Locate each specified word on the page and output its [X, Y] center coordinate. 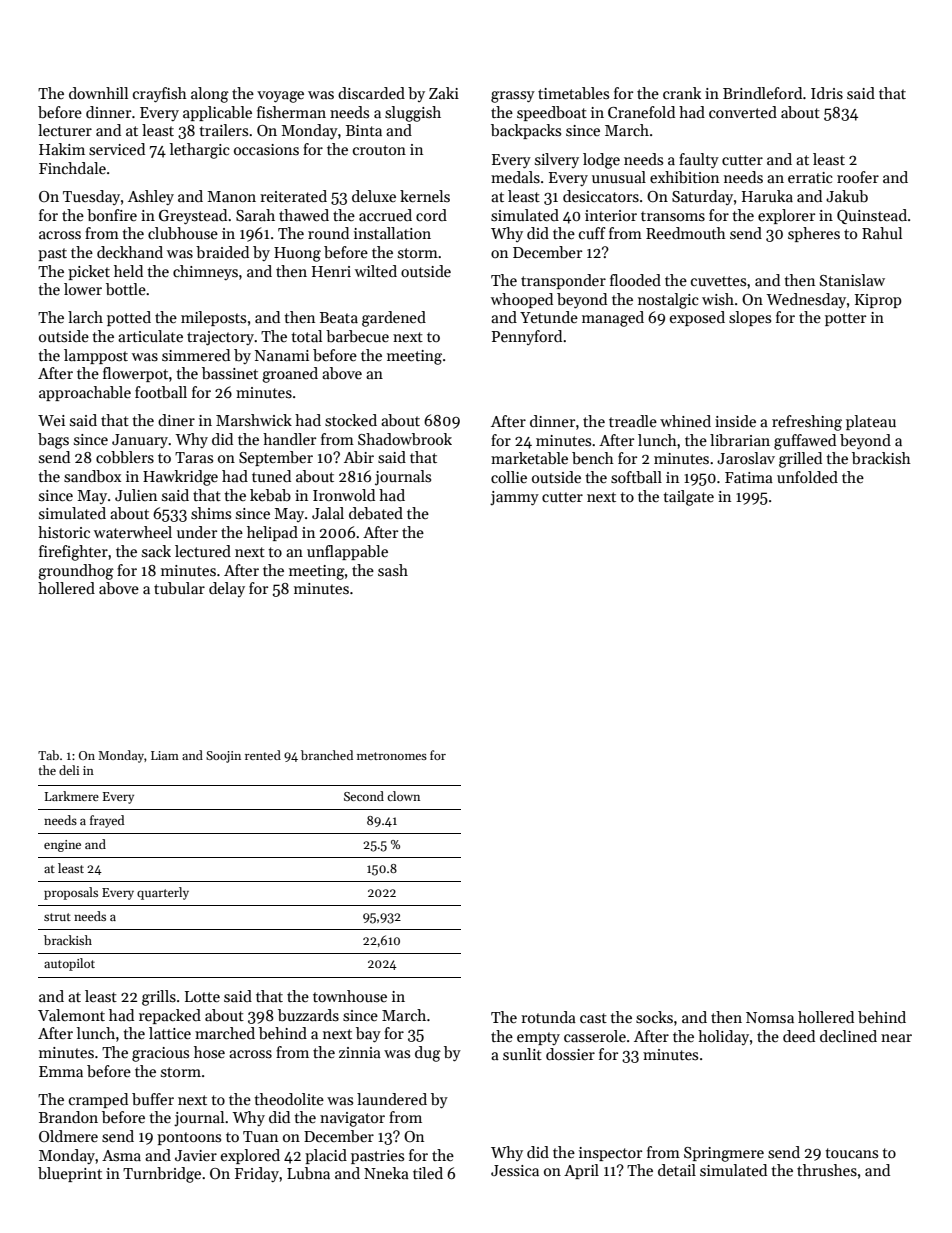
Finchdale [72, 168]
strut [57, 917]
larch [85, 317]
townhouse [350, 996]
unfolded [807, 477]
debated [376, 513]
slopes [750, 318]
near [896, 1038]
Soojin [223, 757]
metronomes [392, 756]
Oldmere [68, 1136]
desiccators [601, 196]
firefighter [73, 553]
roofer [858, 177]
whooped [522, 300]
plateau [871, 422]
